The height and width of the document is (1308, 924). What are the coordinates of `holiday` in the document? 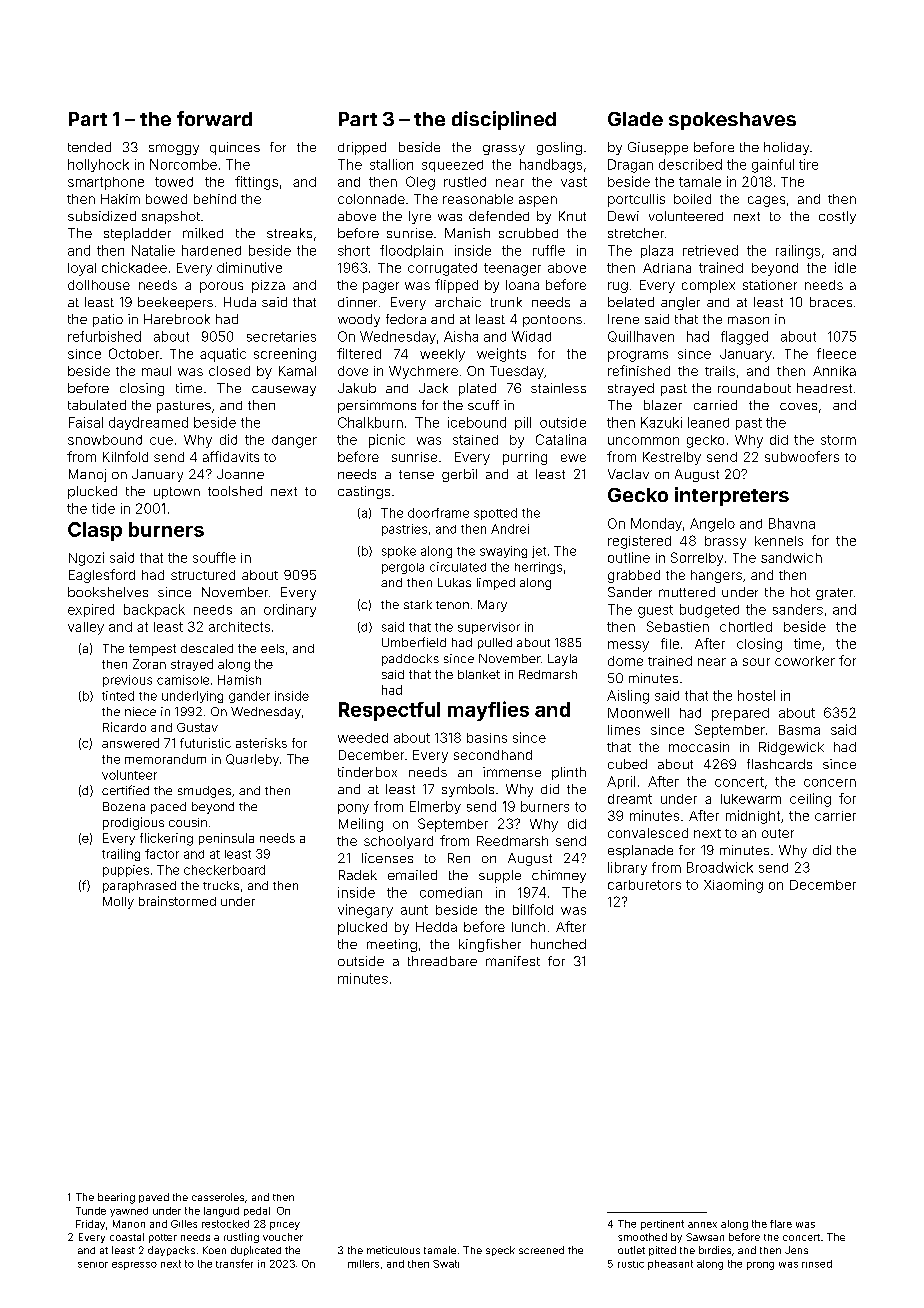 It's located at (786, 148).
